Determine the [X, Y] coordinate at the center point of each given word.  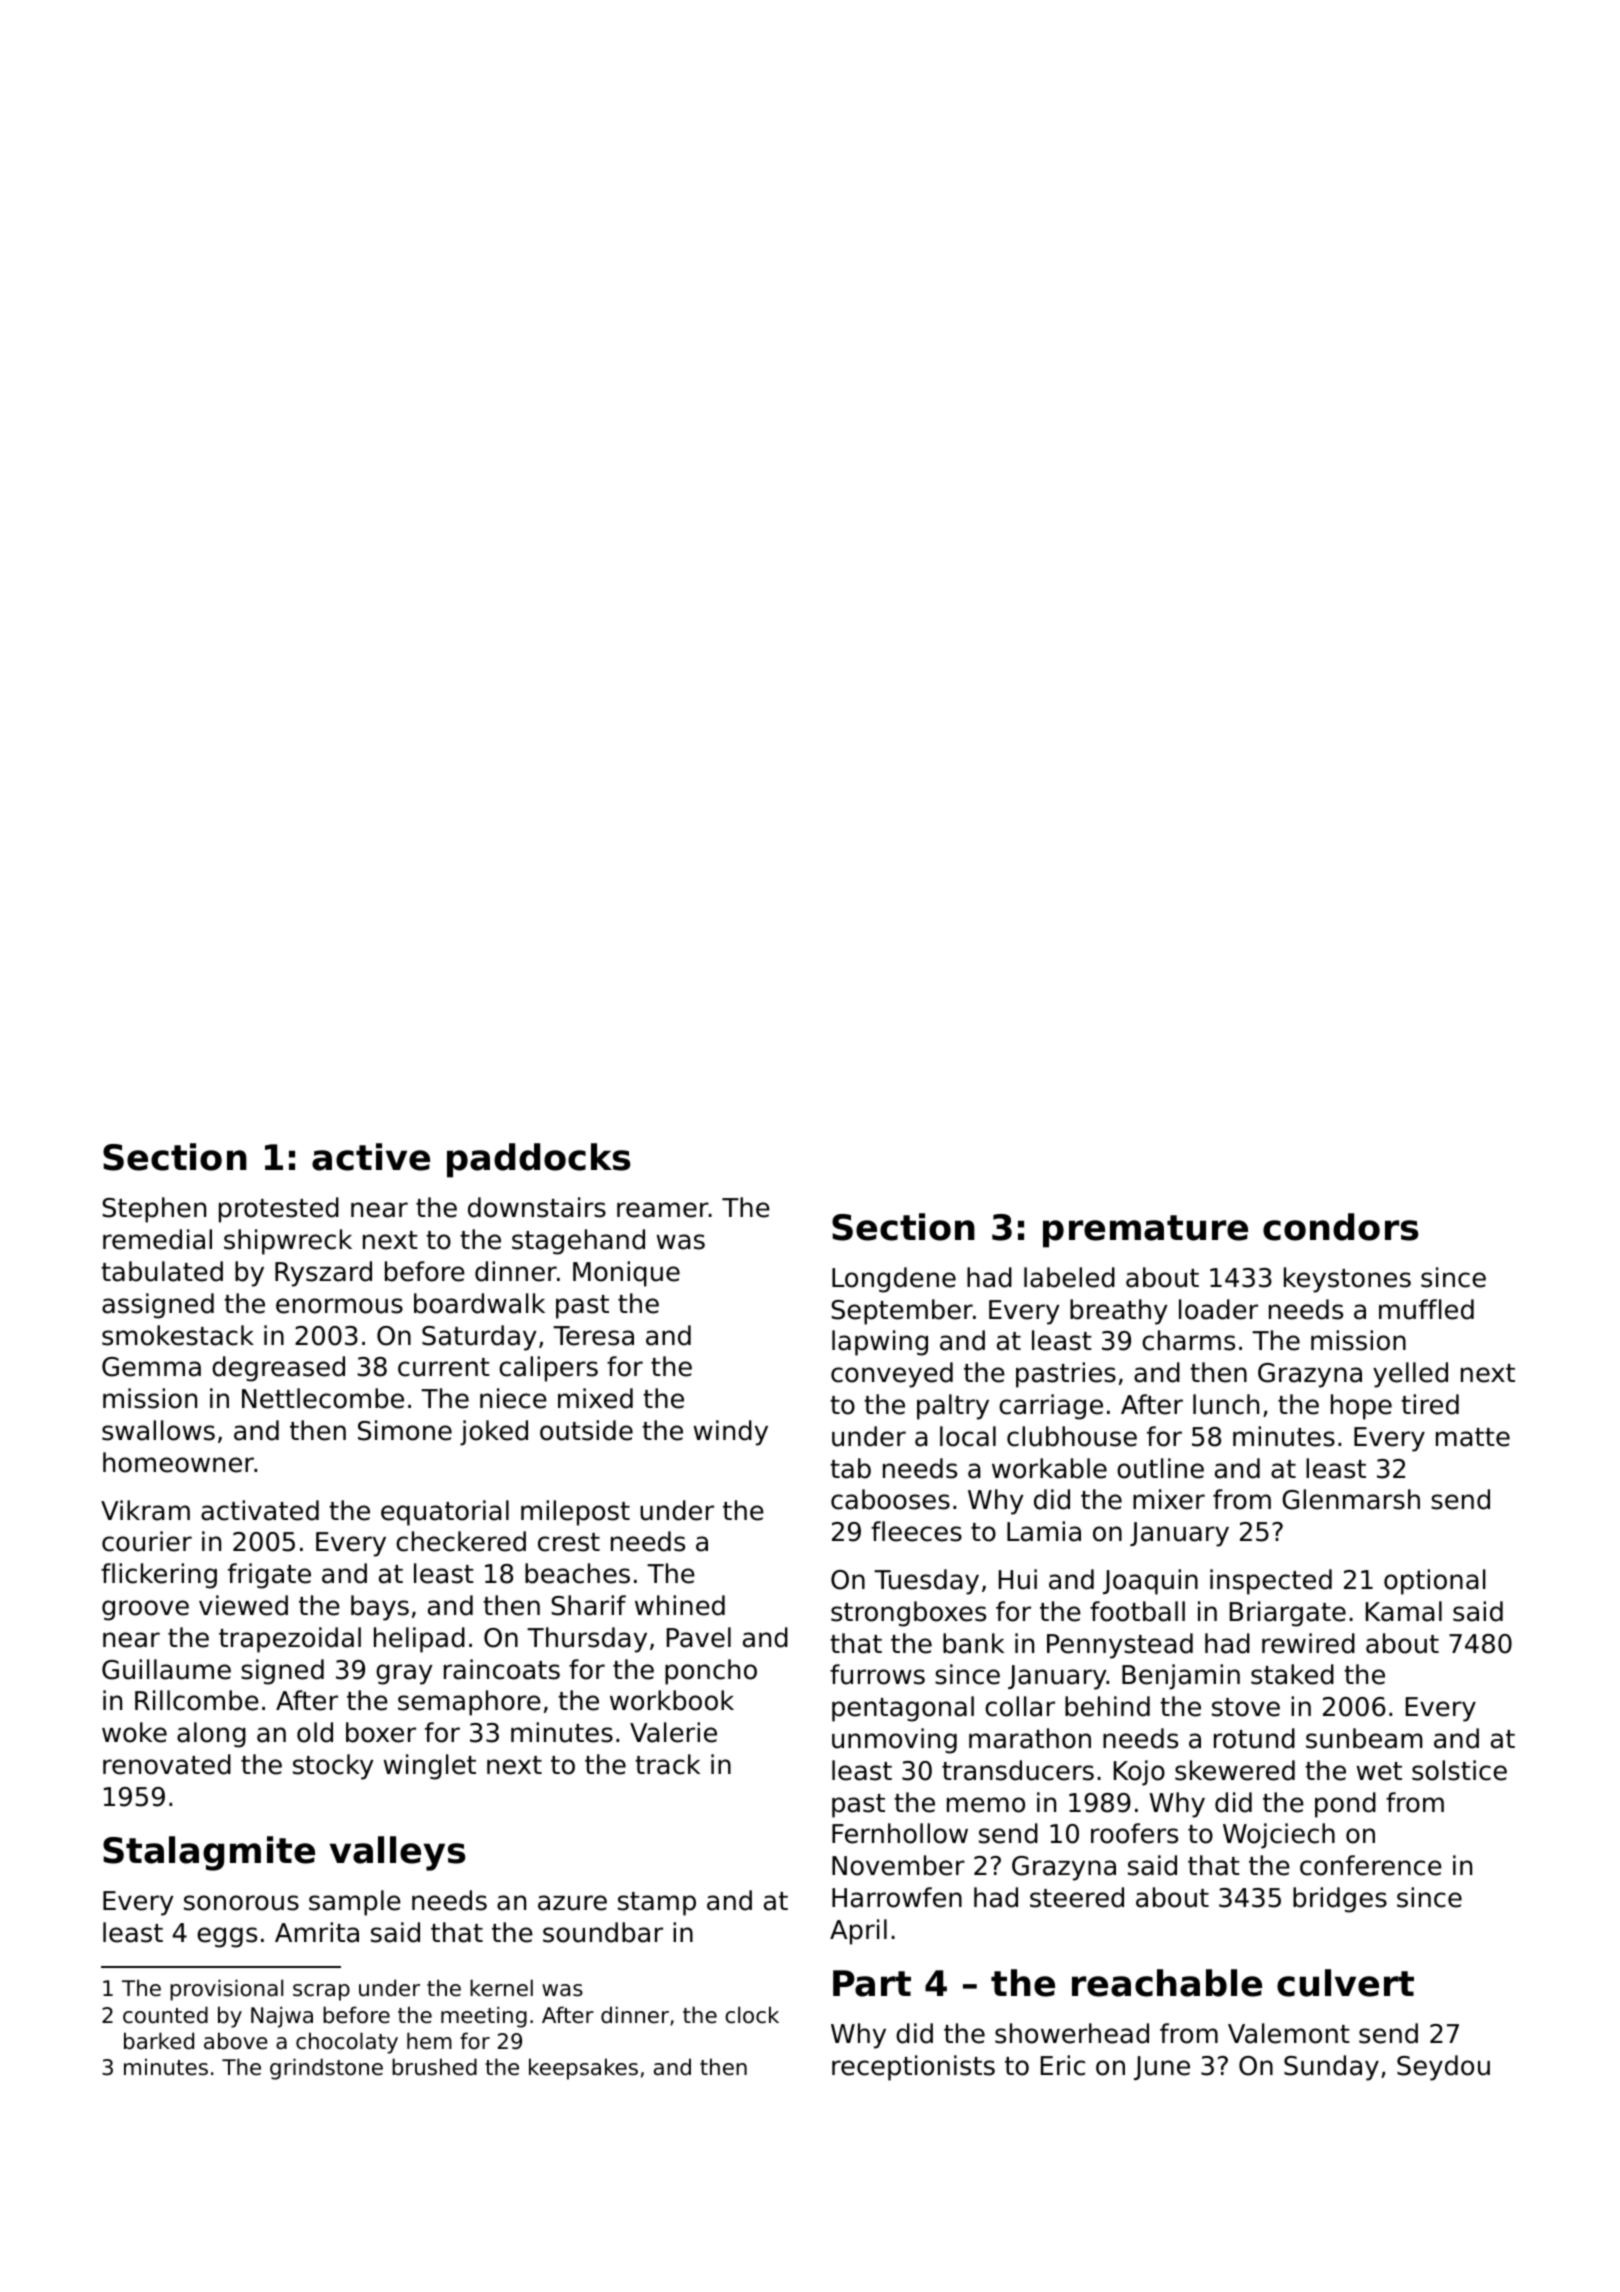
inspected [1271, 1582]
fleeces [916, 1531]
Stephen [154, 1210]
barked [159, 2041]
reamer [663, 1210]
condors [1340, 1227]
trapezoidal [290, 1640]
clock [752, 2015]
